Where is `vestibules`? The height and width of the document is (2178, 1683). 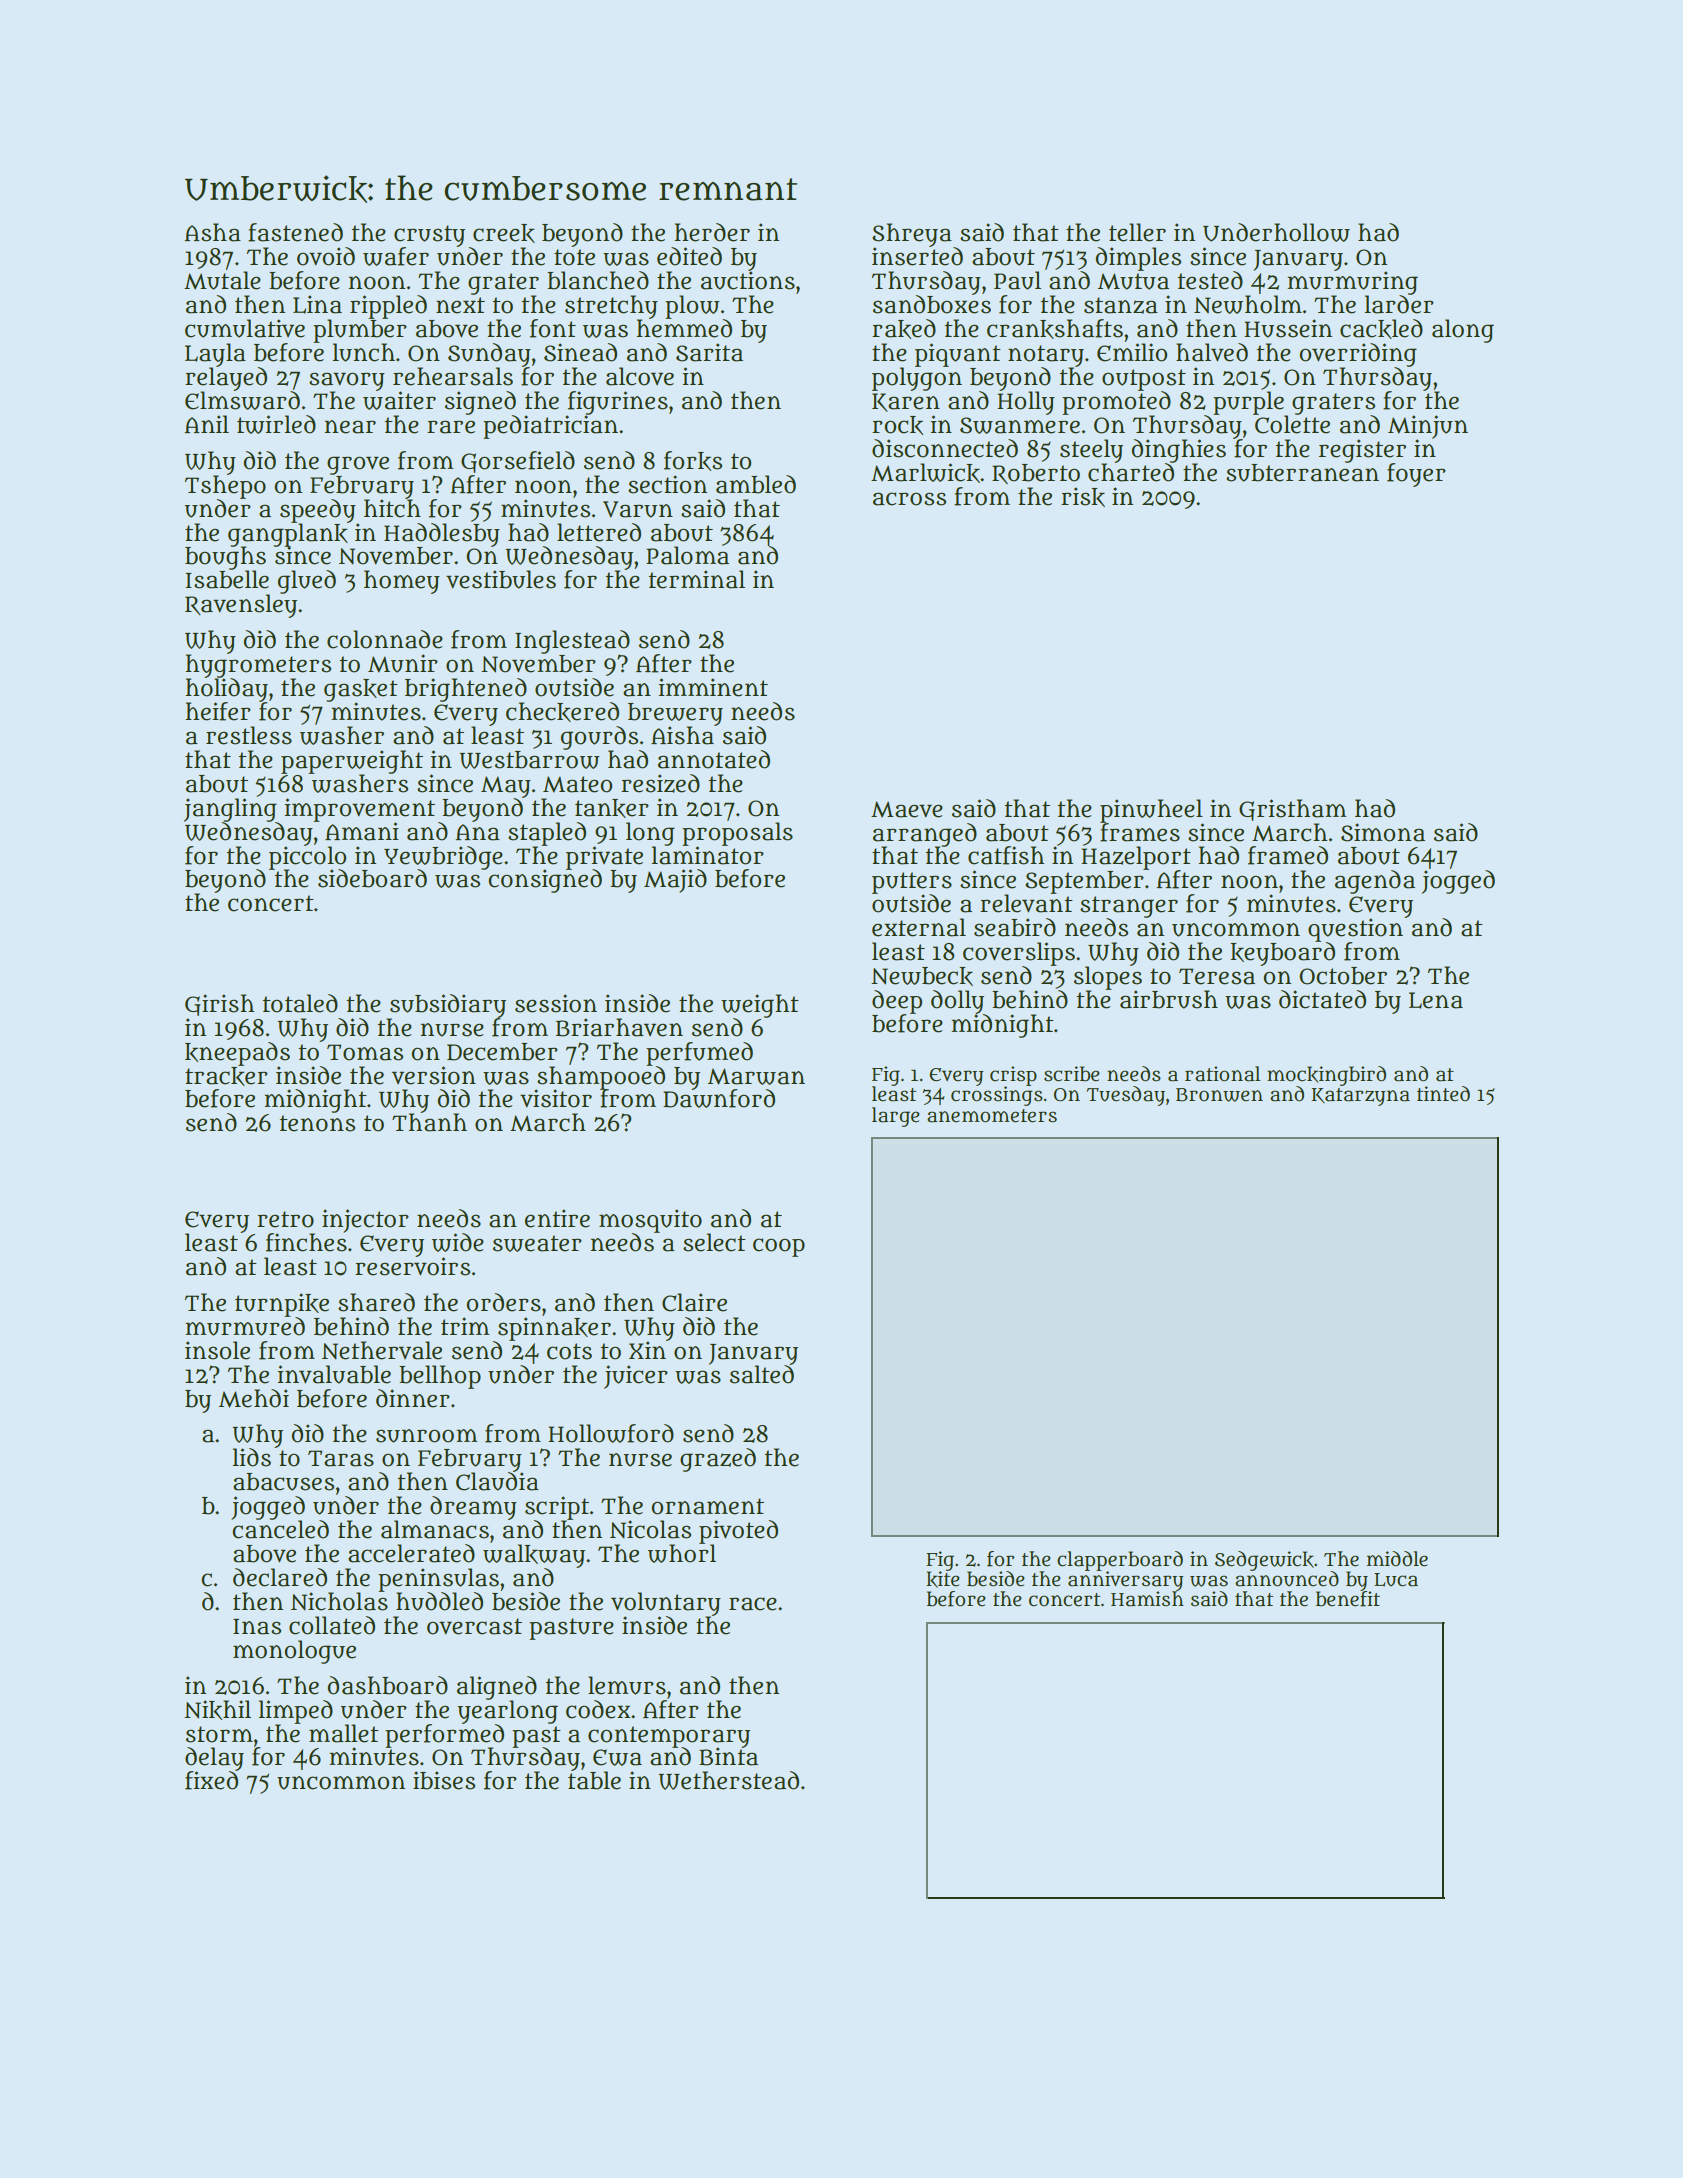
vestibules is located at coordinates (501, 579).
